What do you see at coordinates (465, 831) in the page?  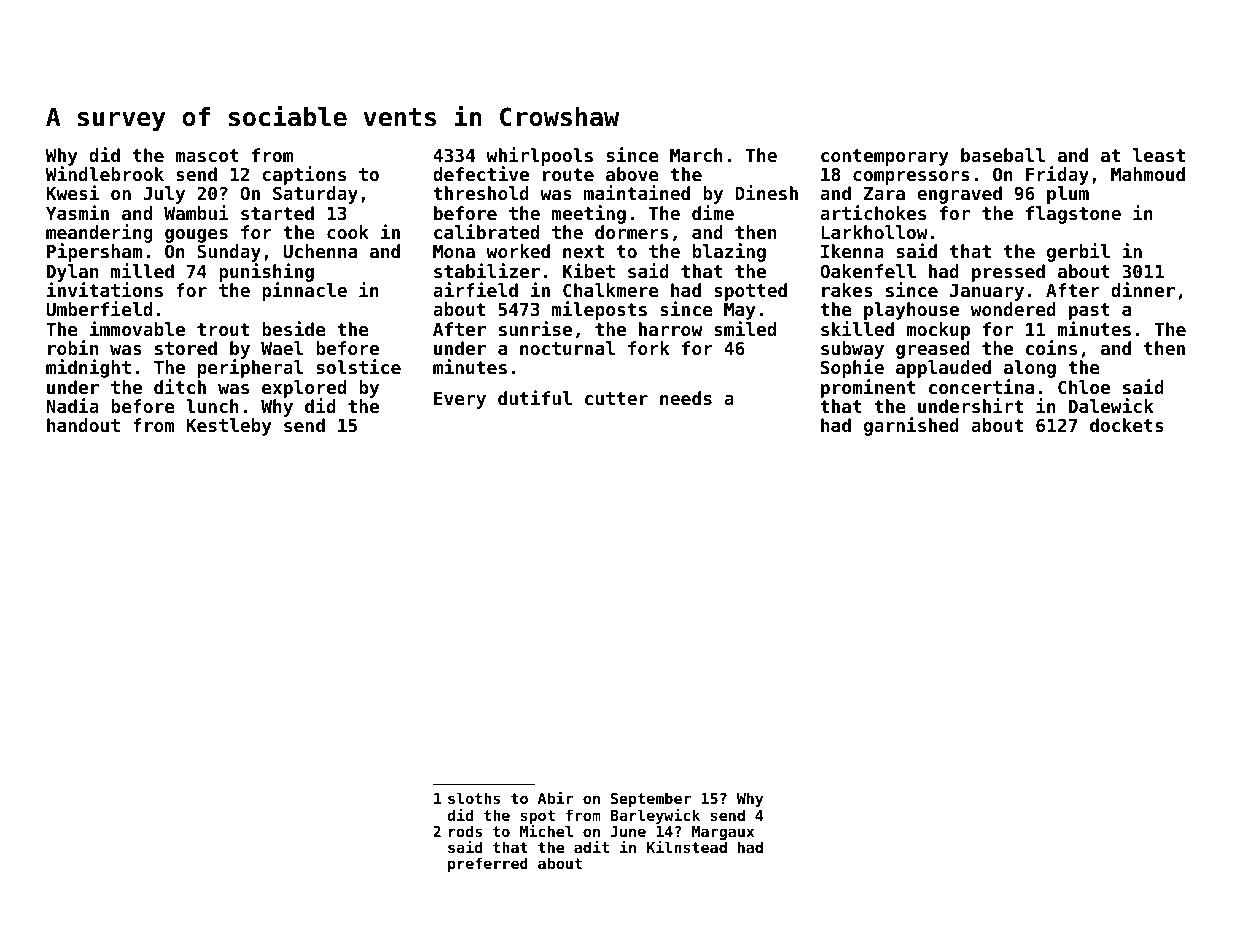 I see `rods` at bounding box center [465, 831].
